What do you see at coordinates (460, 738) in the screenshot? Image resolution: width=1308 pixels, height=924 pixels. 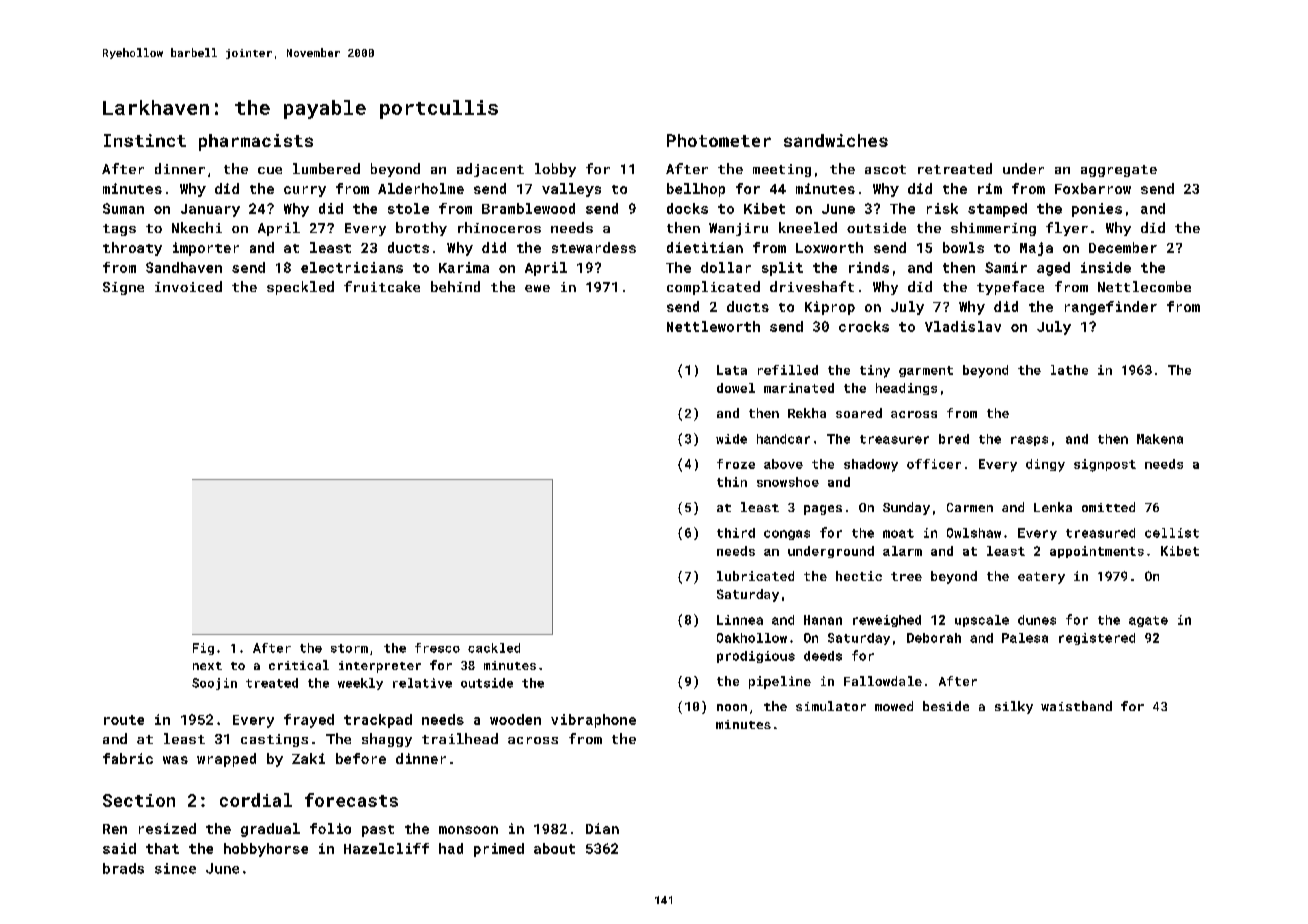 I see `trailhead` at bounding box center [460, 738].
